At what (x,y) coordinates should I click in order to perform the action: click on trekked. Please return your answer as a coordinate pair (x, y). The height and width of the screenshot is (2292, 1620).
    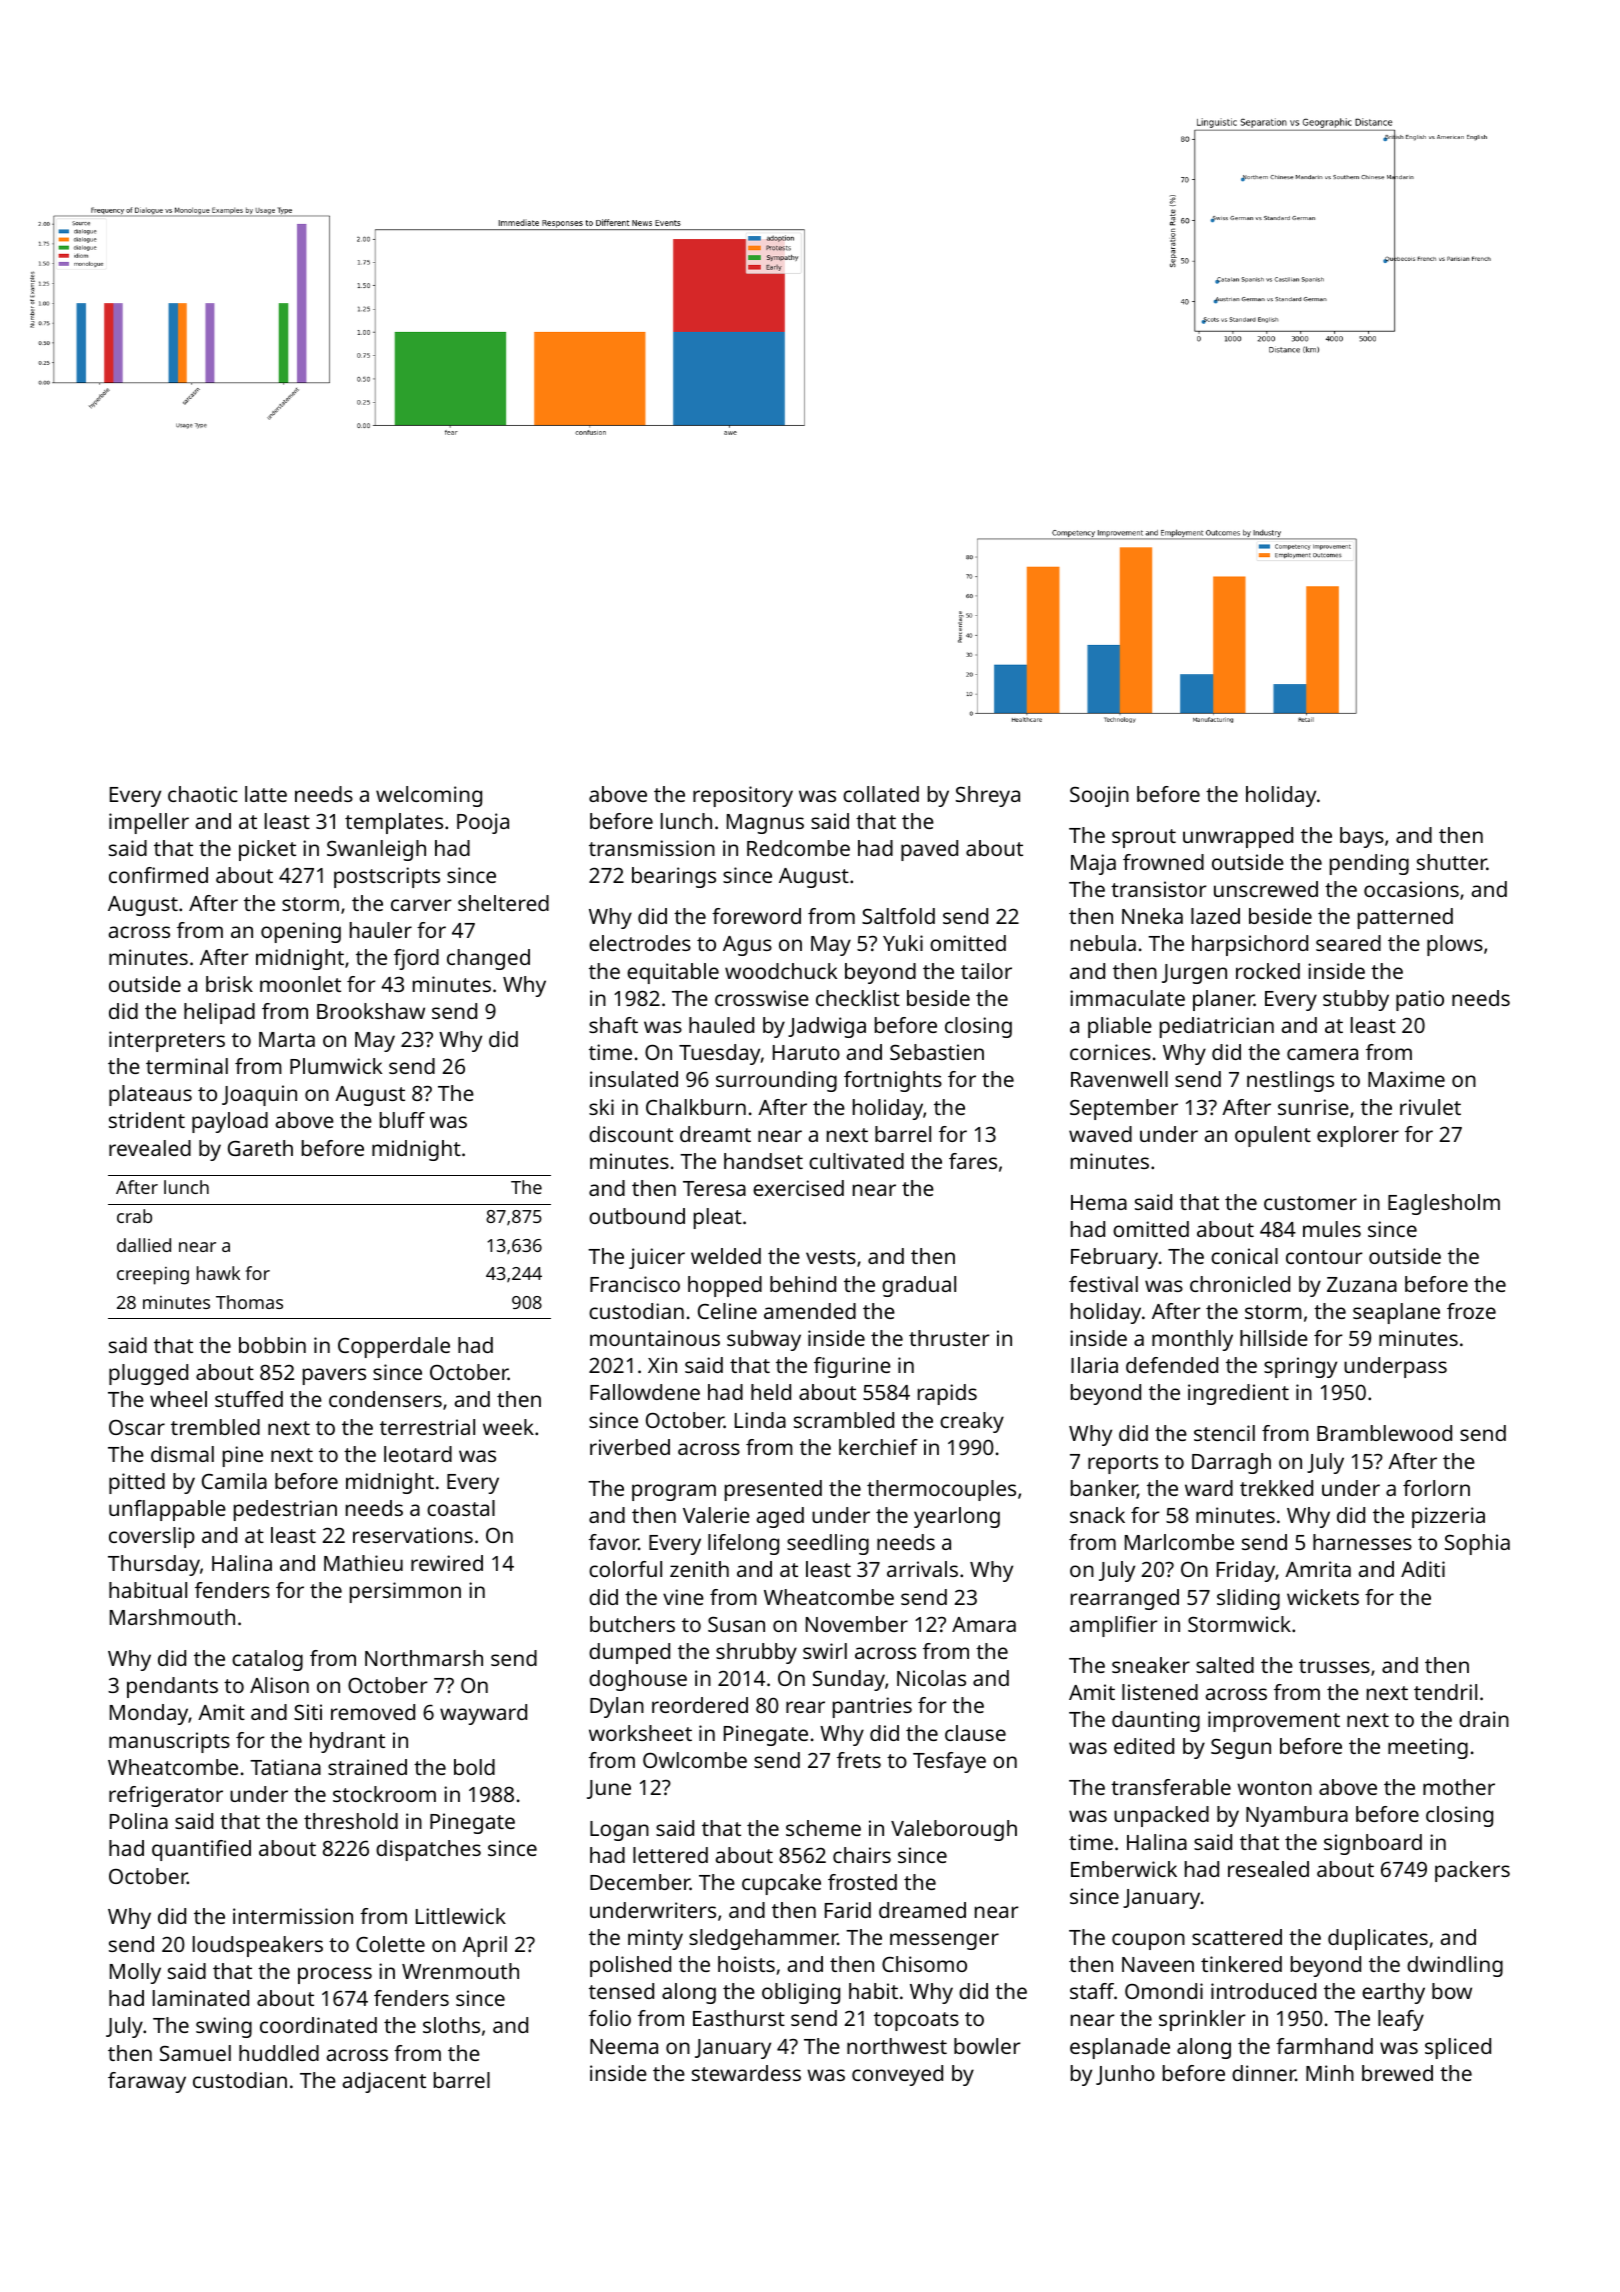
    Looking at the image, I should click on (1276, 1488).
